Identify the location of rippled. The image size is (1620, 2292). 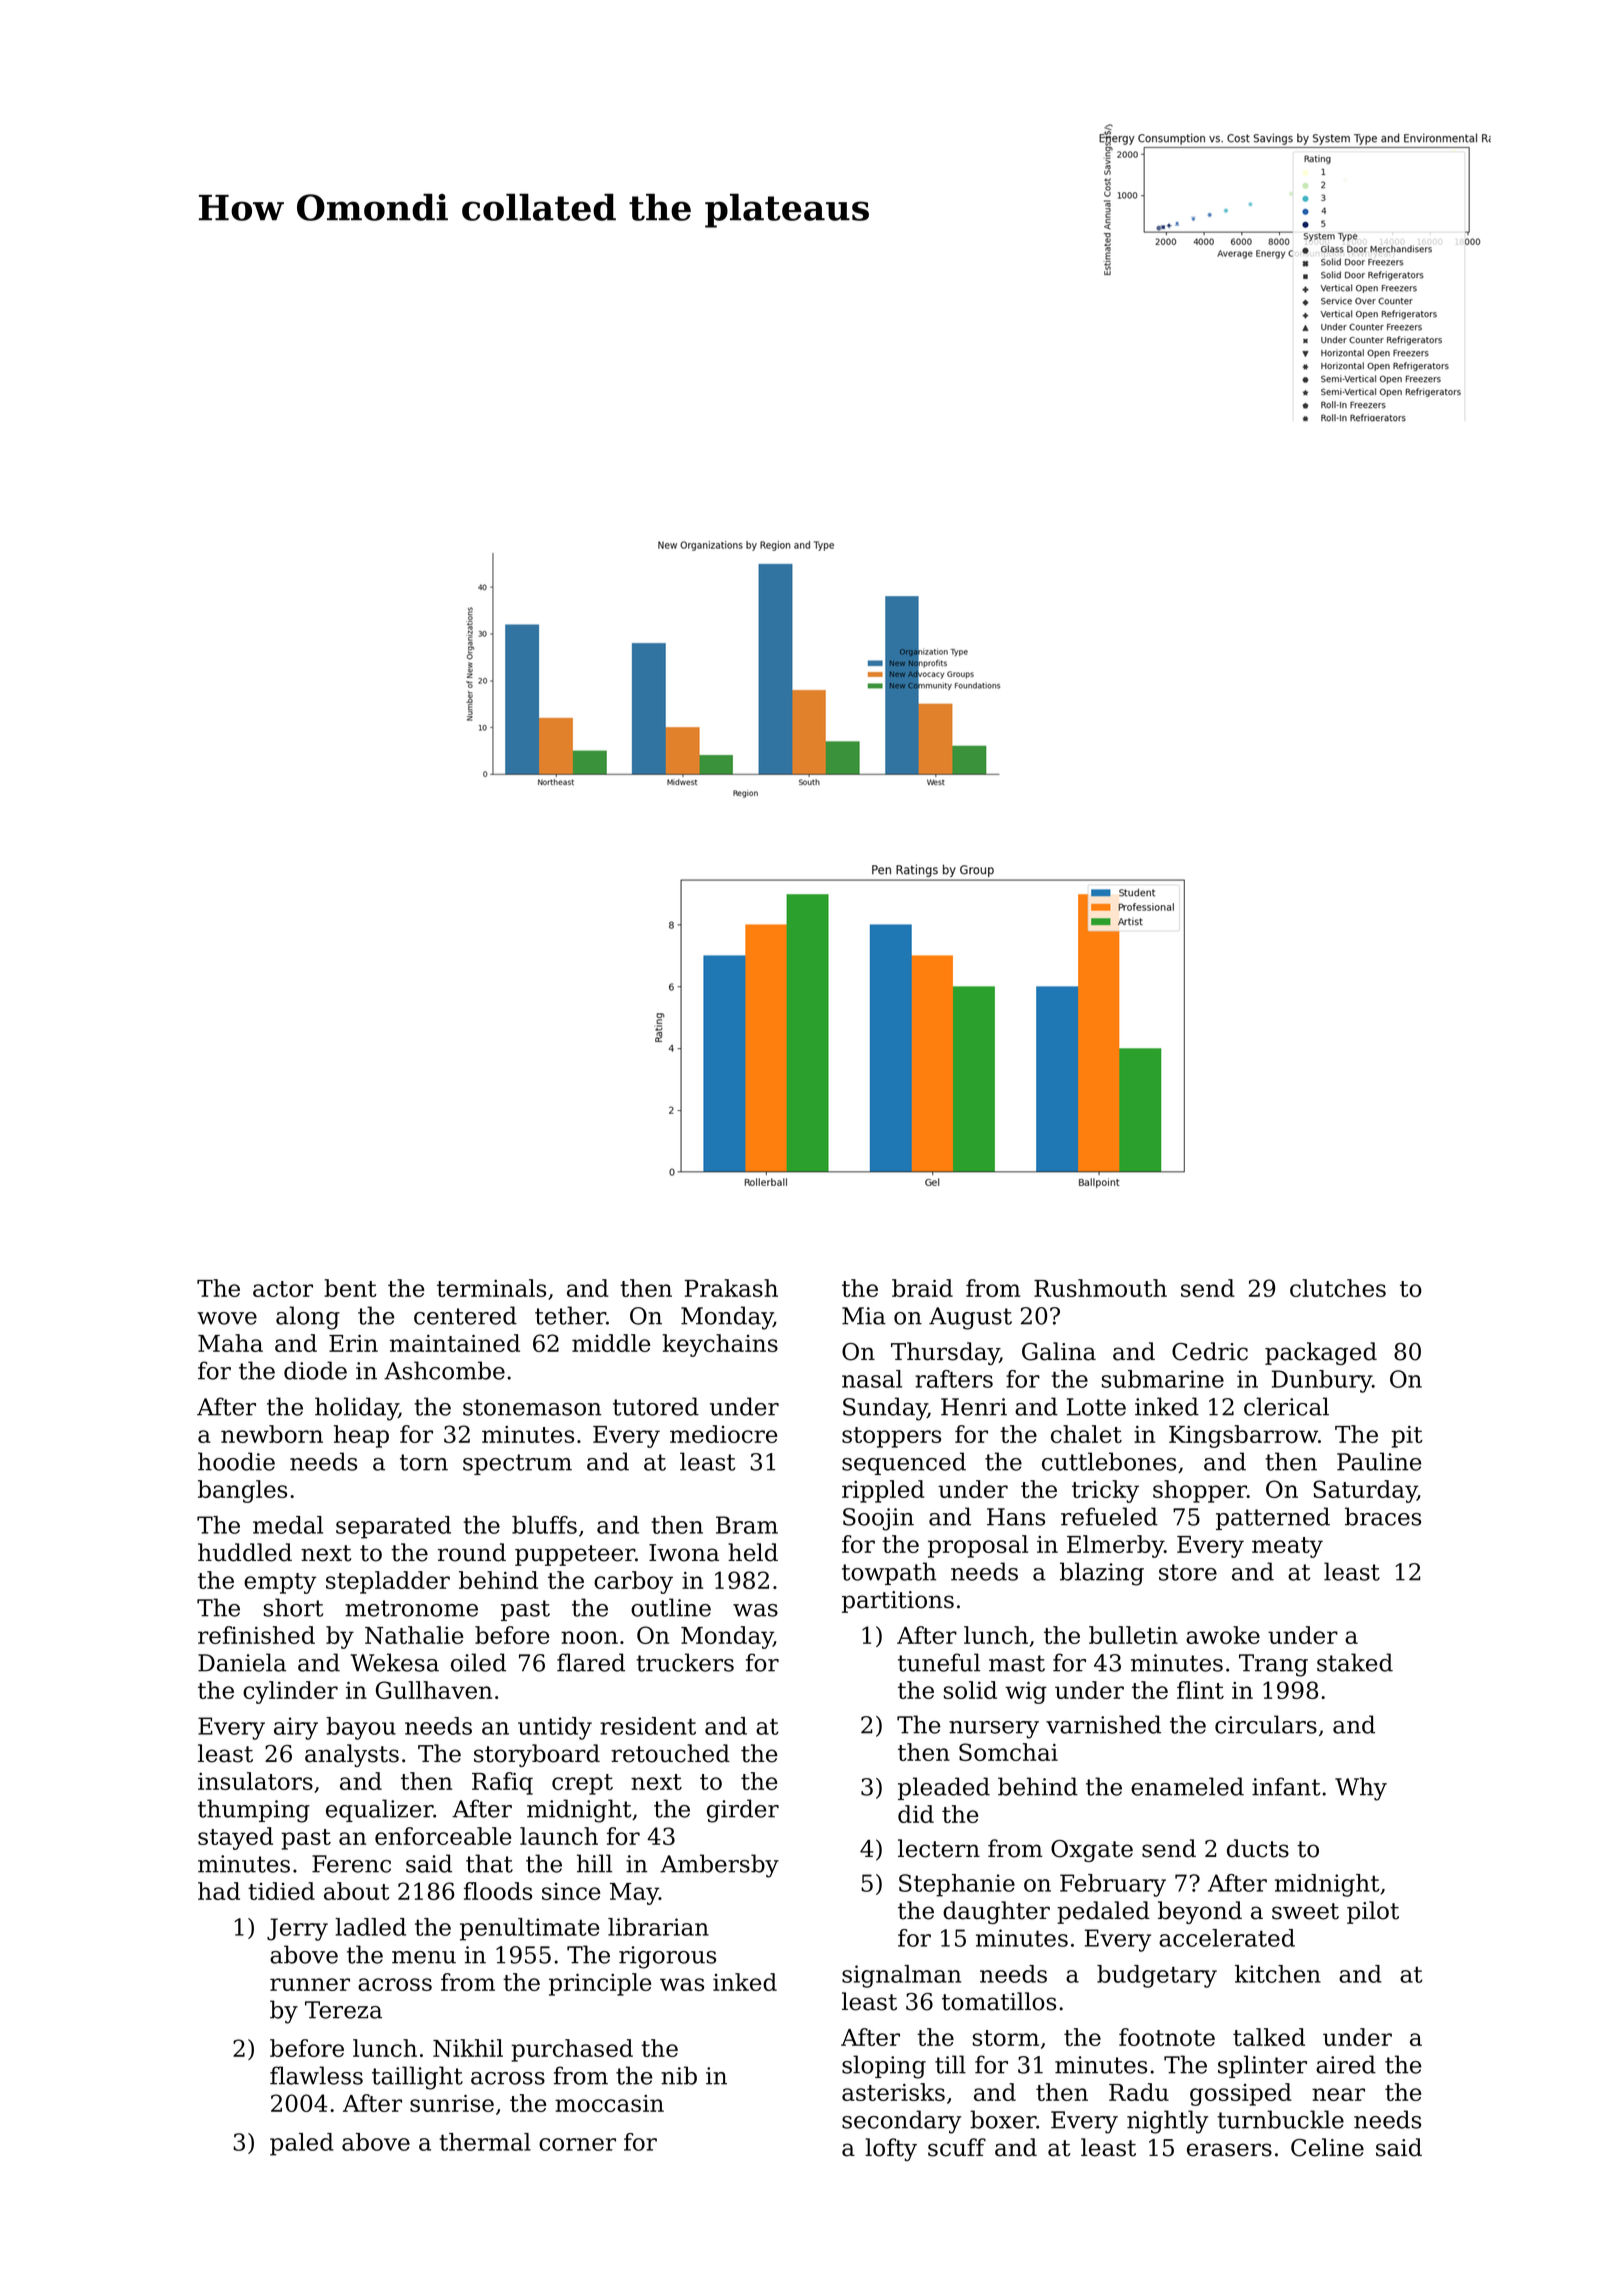
(883, 1491).
